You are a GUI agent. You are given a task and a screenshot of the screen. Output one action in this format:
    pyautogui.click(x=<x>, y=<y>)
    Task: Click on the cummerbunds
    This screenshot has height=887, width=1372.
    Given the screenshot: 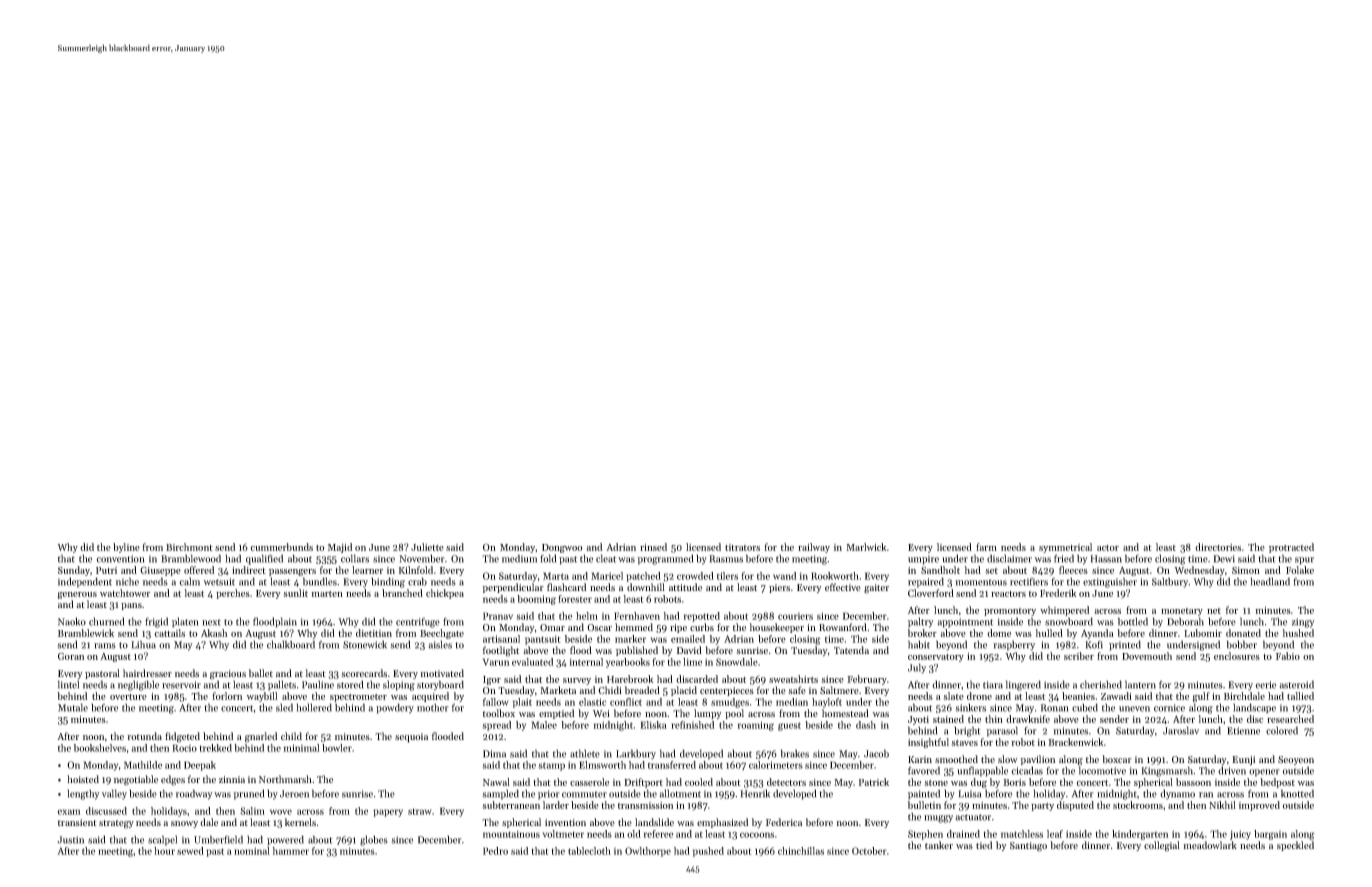 What is the action you would take?
    pyautogui.click(x=281, y=547)
